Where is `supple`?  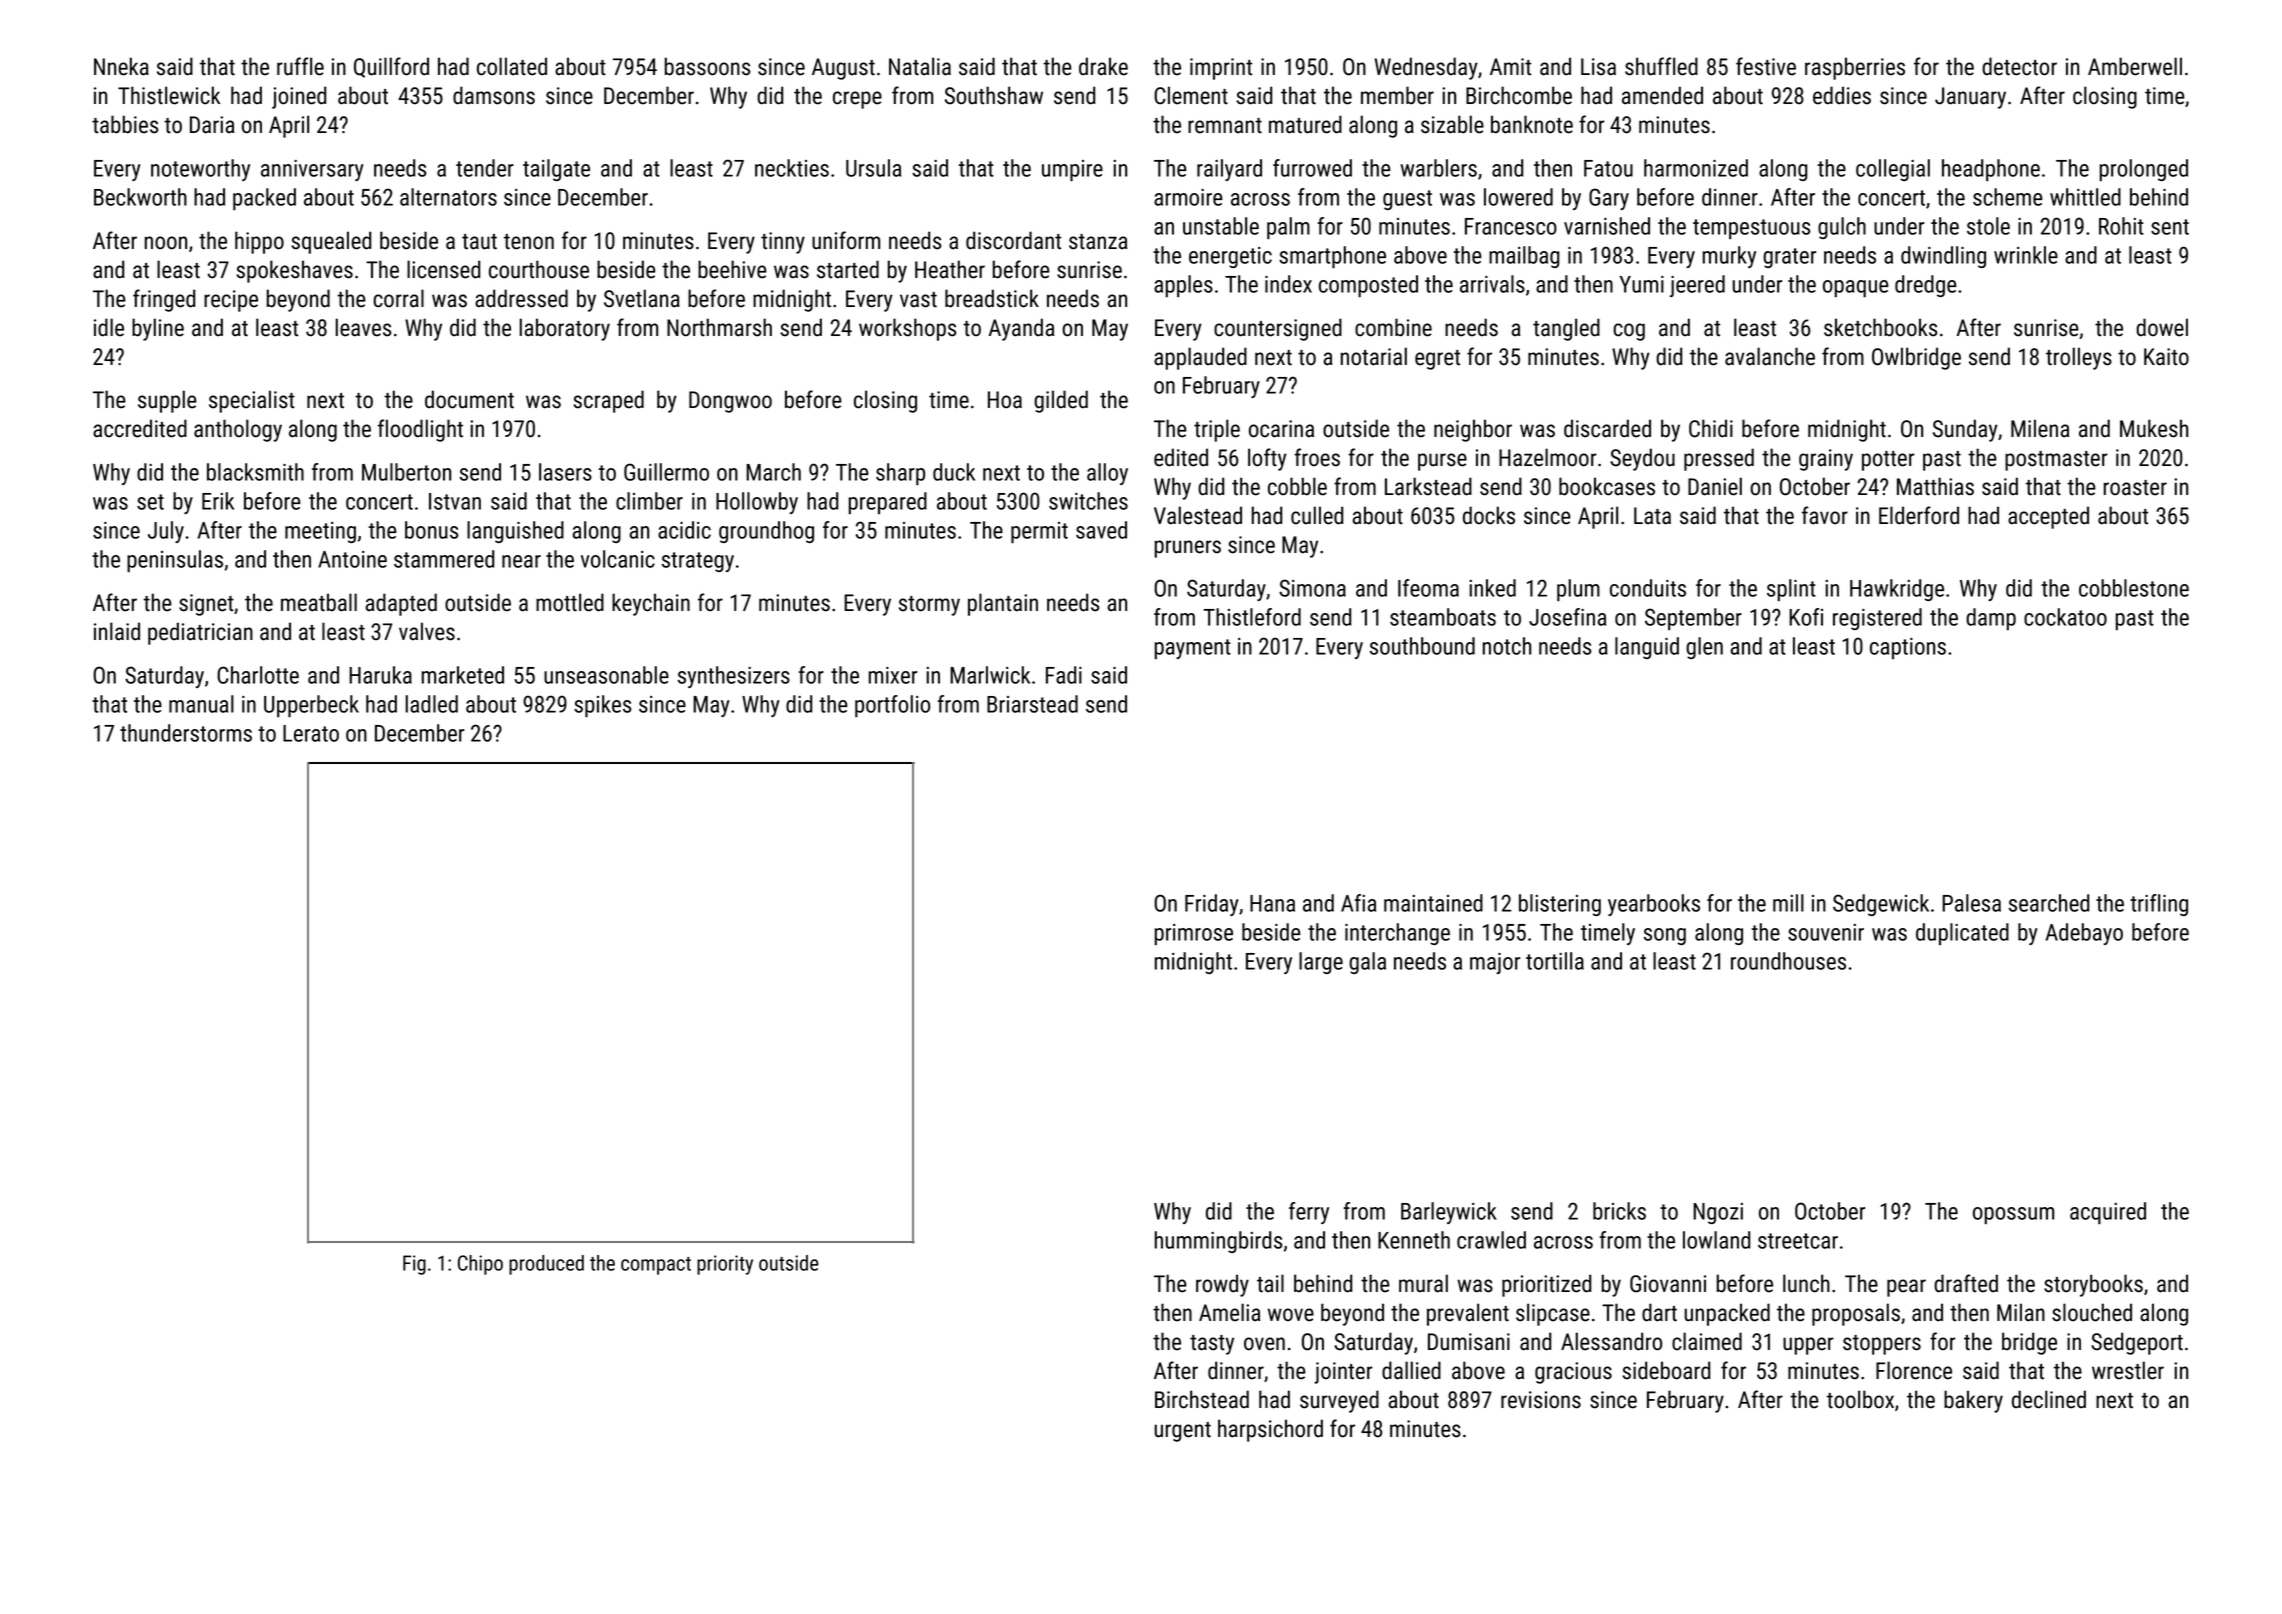 supple is located at coordinates (167, 401).
